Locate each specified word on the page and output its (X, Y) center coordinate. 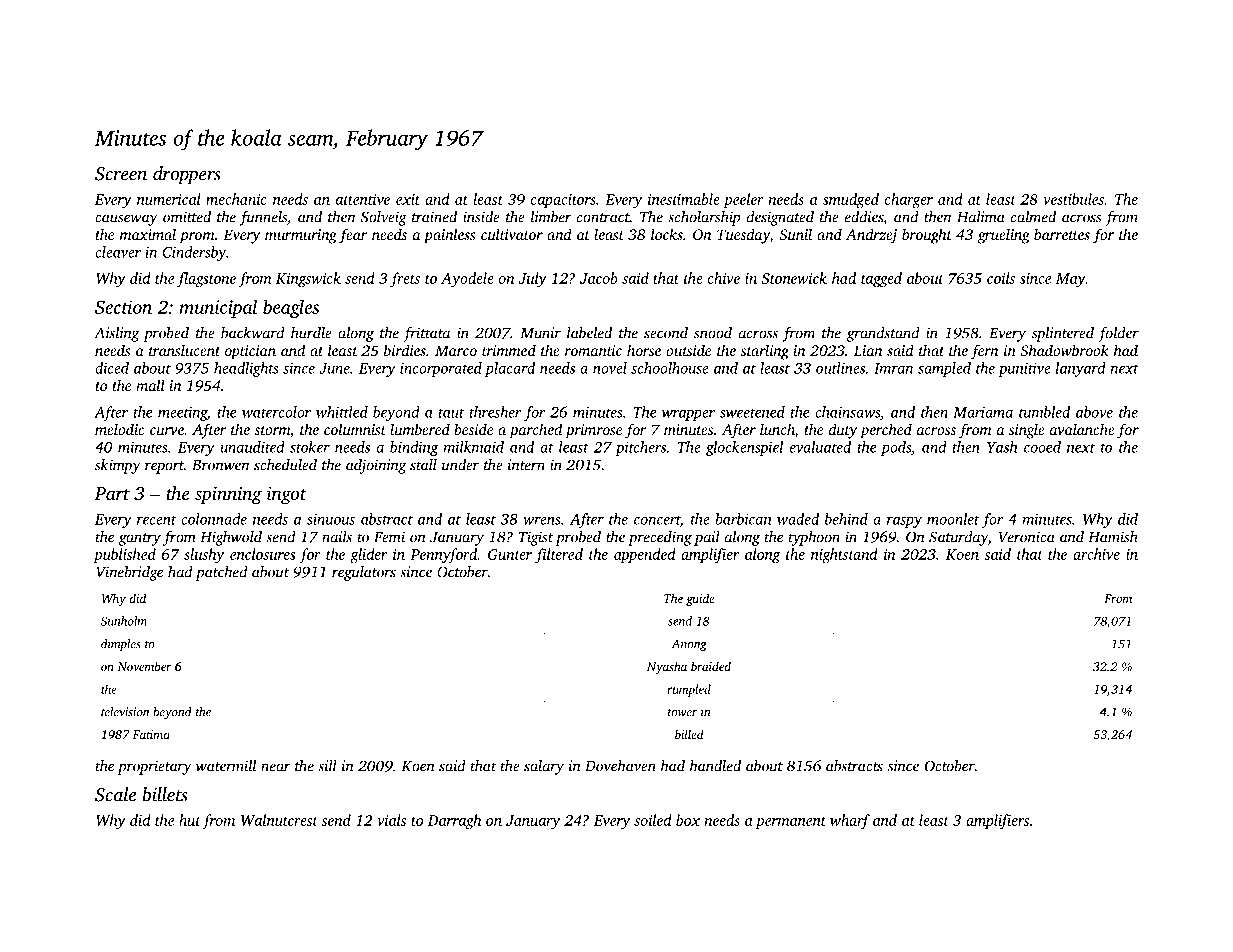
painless (450, 236)
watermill (226, 766)
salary (544, 767)
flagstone (206, 280)
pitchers (640, 448)
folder (1118, 334)
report (164, 467)
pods (896, 448)
